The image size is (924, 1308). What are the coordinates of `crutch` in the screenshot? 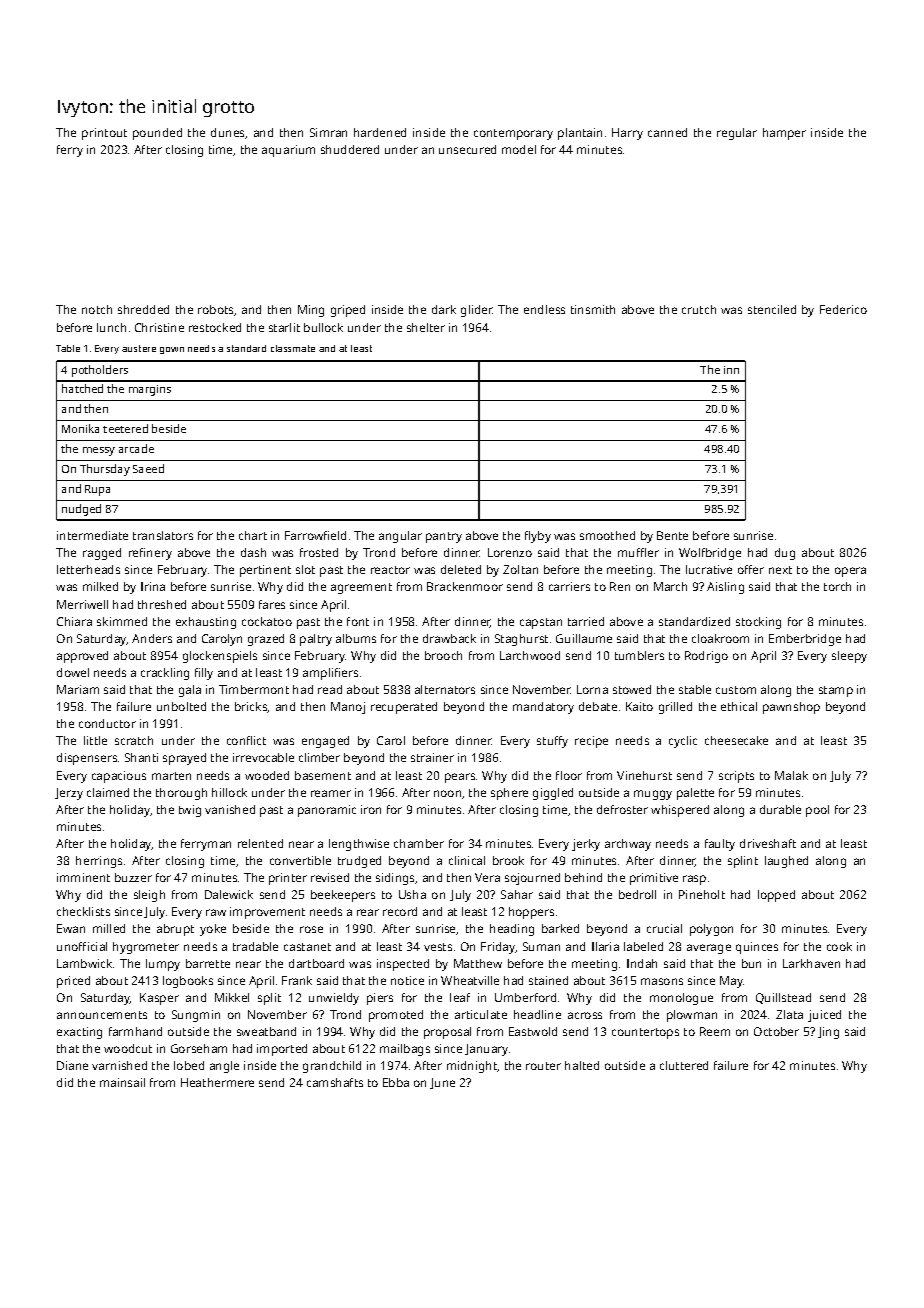 It's located at (699, 309).
